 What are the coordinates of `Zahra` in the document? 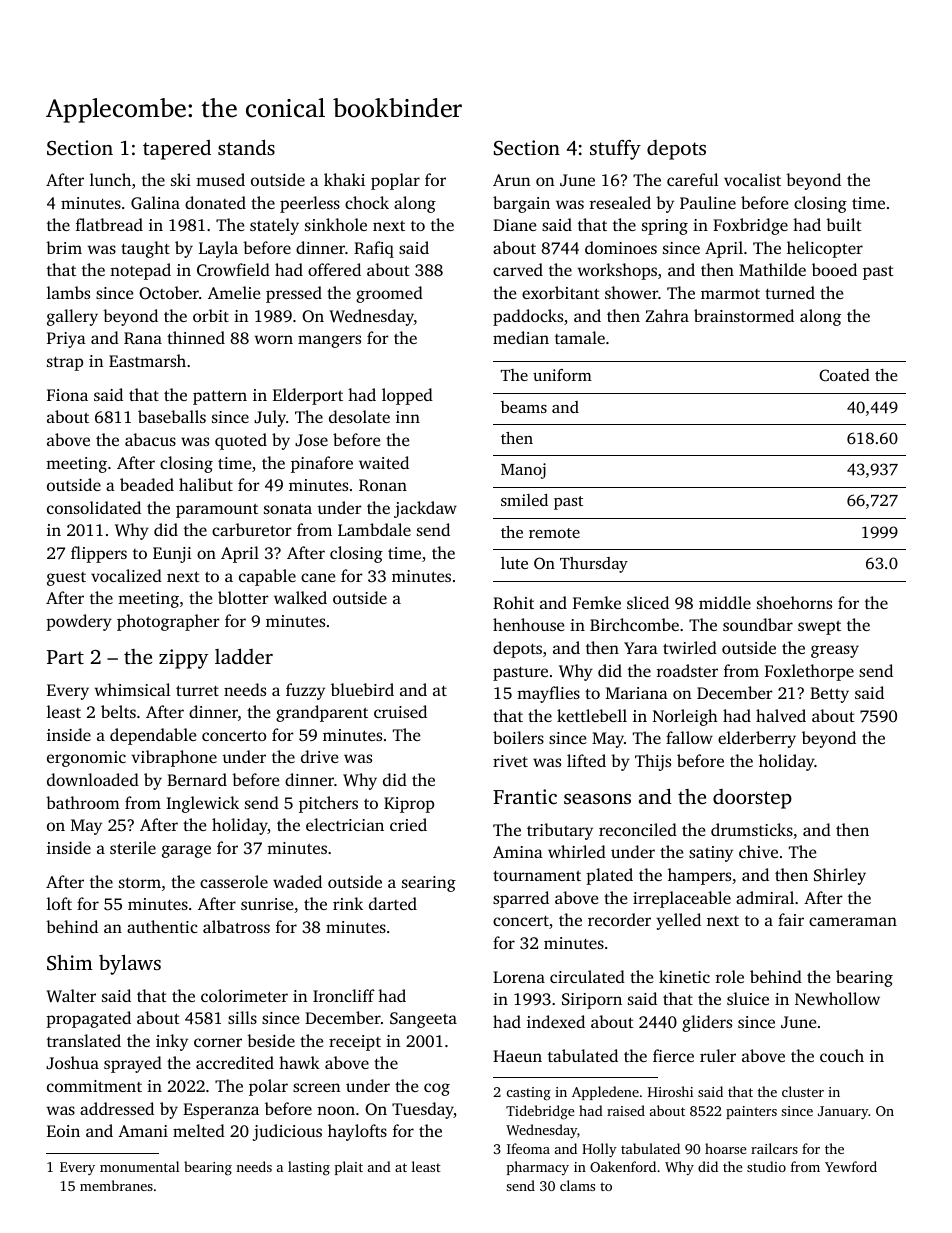 It's located at (667, 315).
